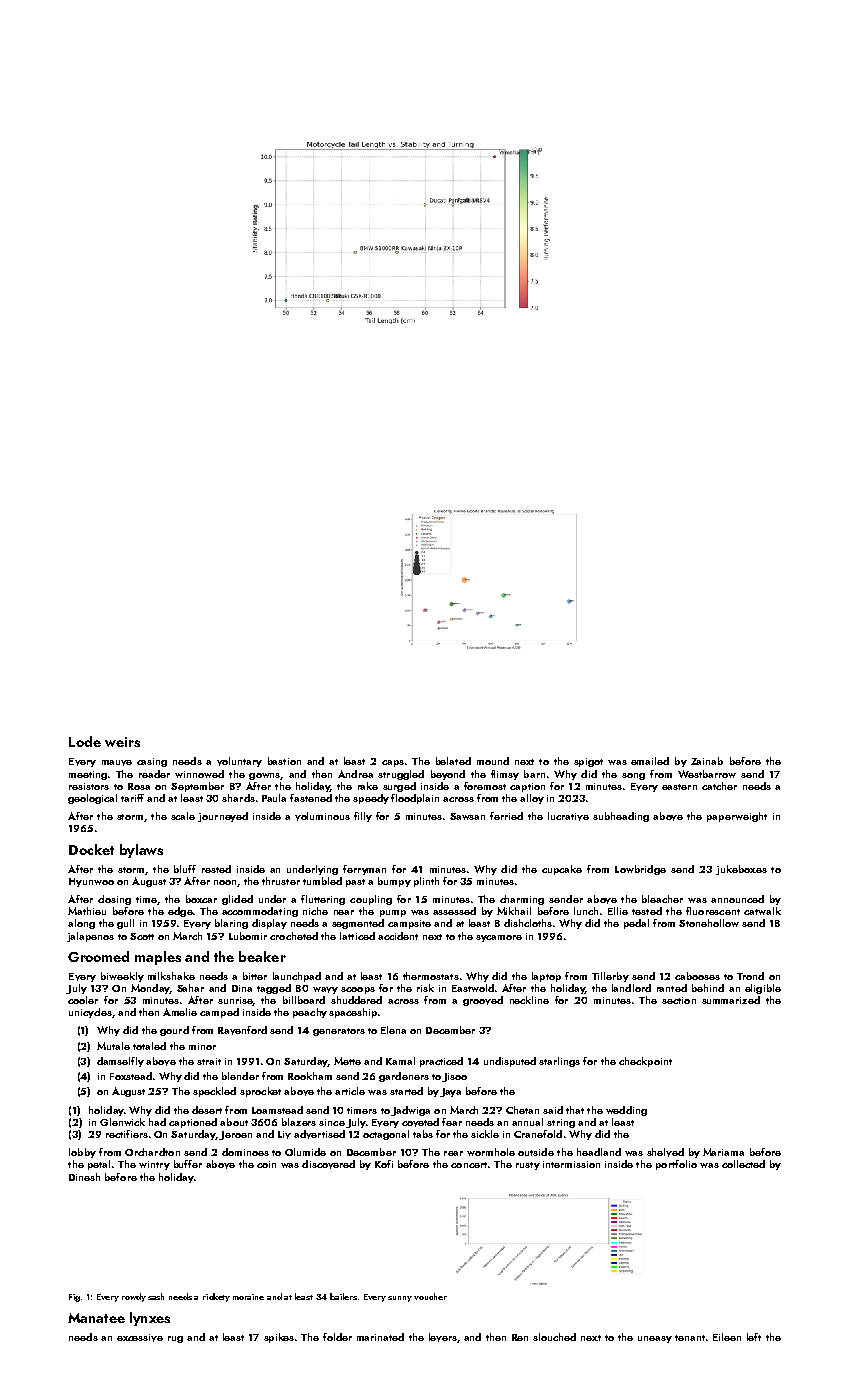 The height and width of the document is (1400, 849). Describe the element at coordinates (610, 977) in the document. I see `Tillerby` at that location.
